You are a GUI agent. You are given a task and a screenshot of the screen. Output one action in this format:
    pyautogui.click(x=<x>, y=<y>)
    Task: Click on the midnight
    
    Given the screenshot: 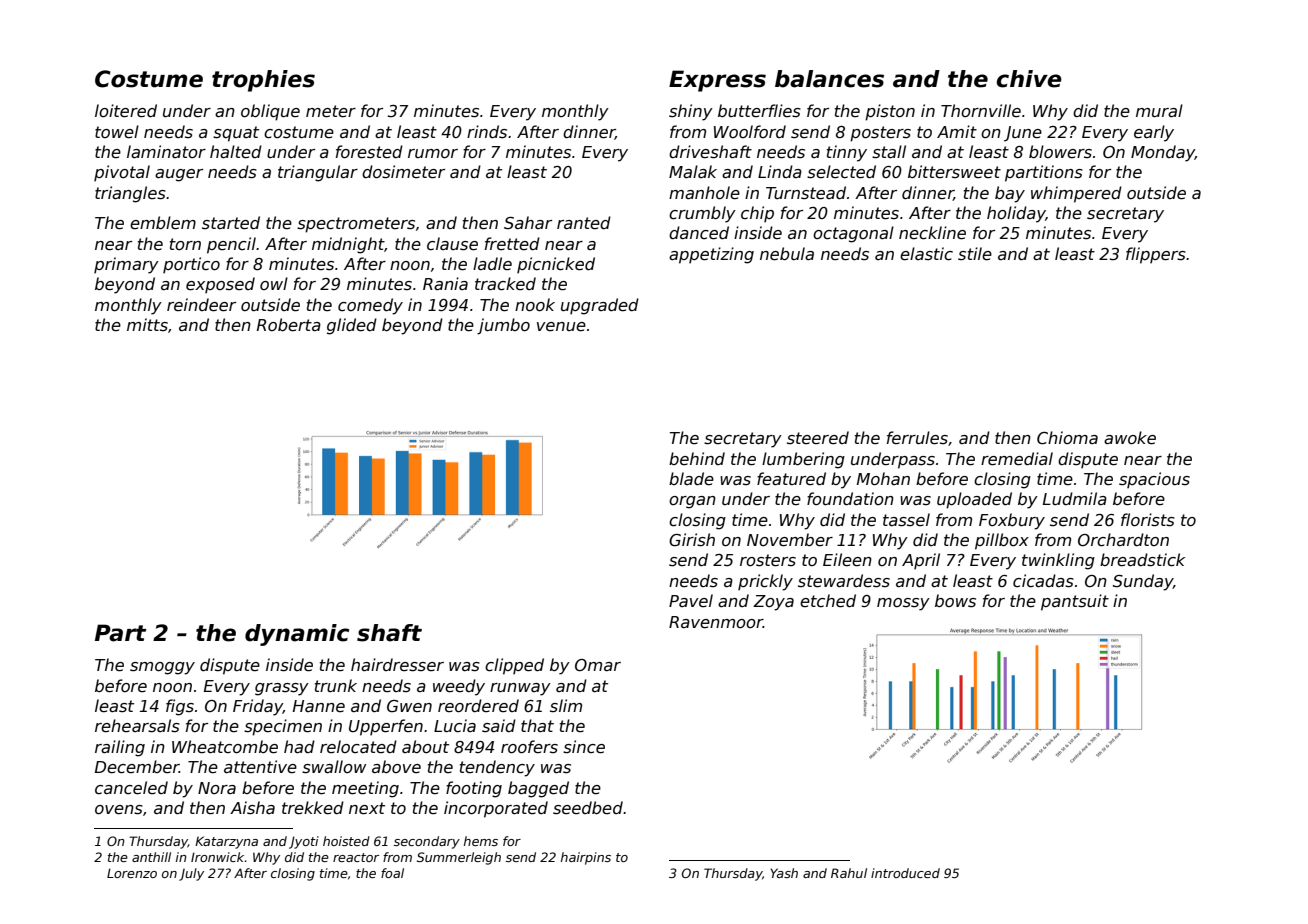 What is the action you would take?
    pyautogui.click(x=348, y=245)
